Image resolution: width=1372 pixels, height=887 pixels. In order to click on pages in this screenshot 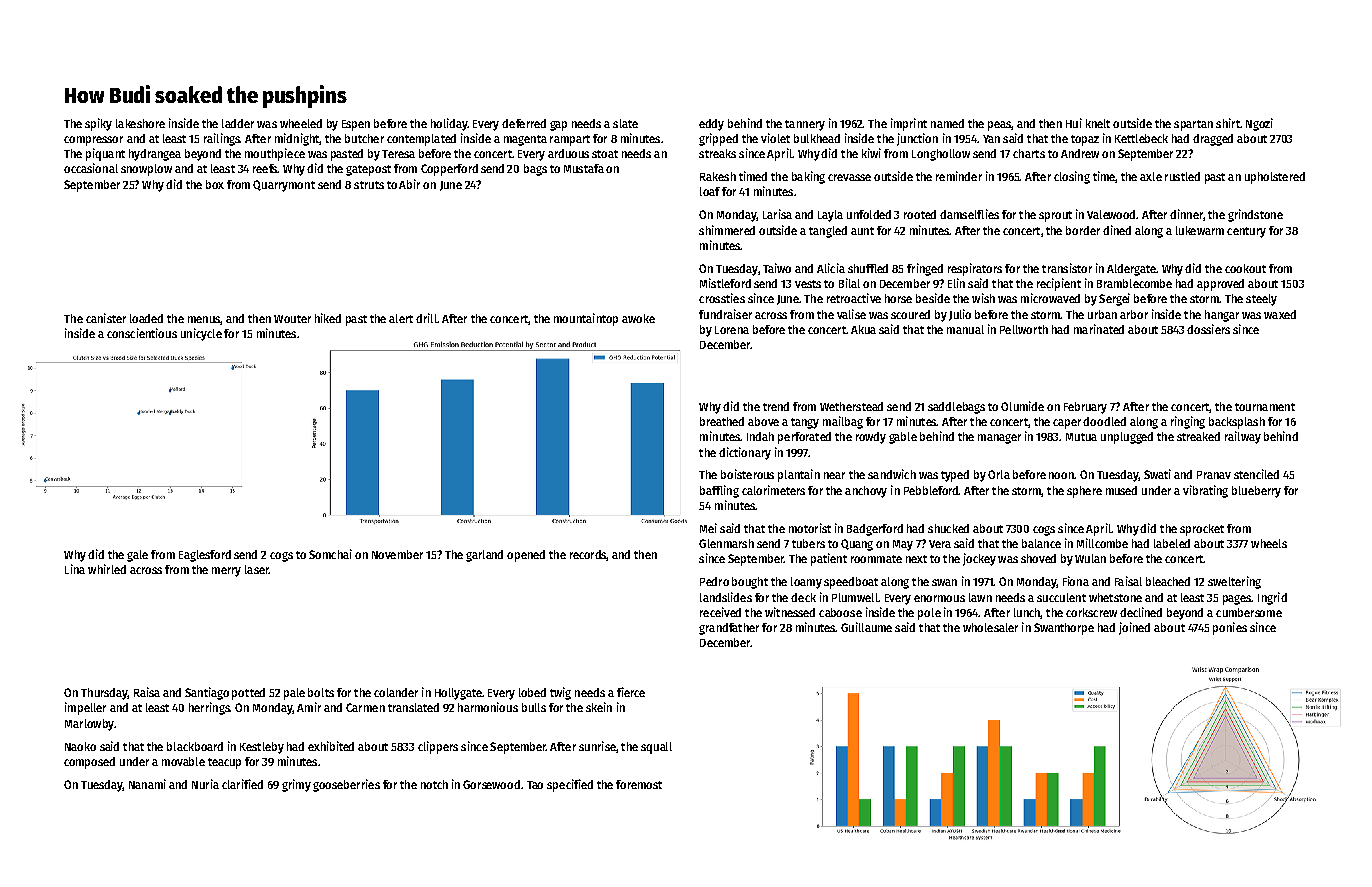, I will do `click(1237, 600)`.
